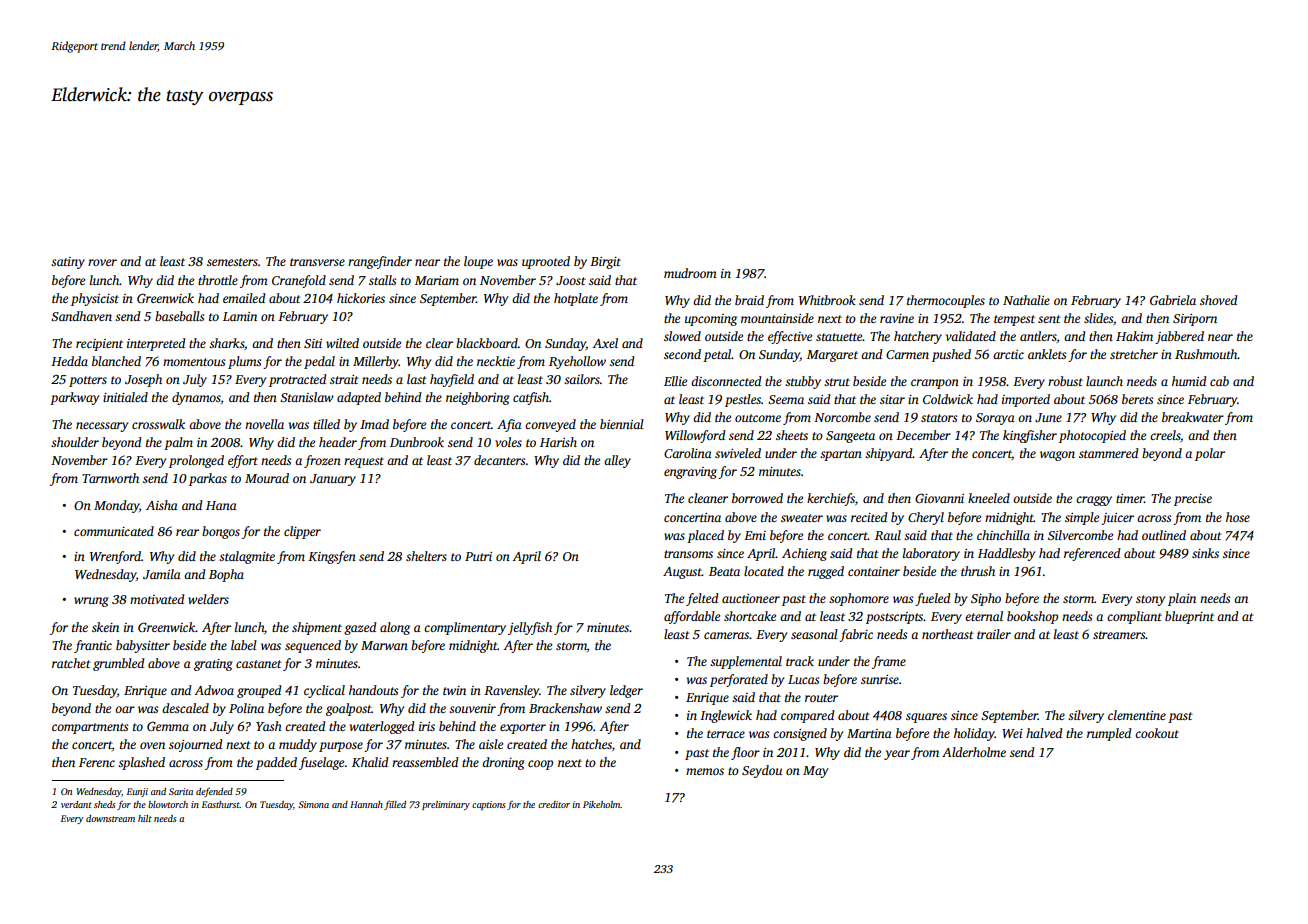  Describe the element at coordinates (602, 804) in the image. I see `Pikeholm` at that location.
